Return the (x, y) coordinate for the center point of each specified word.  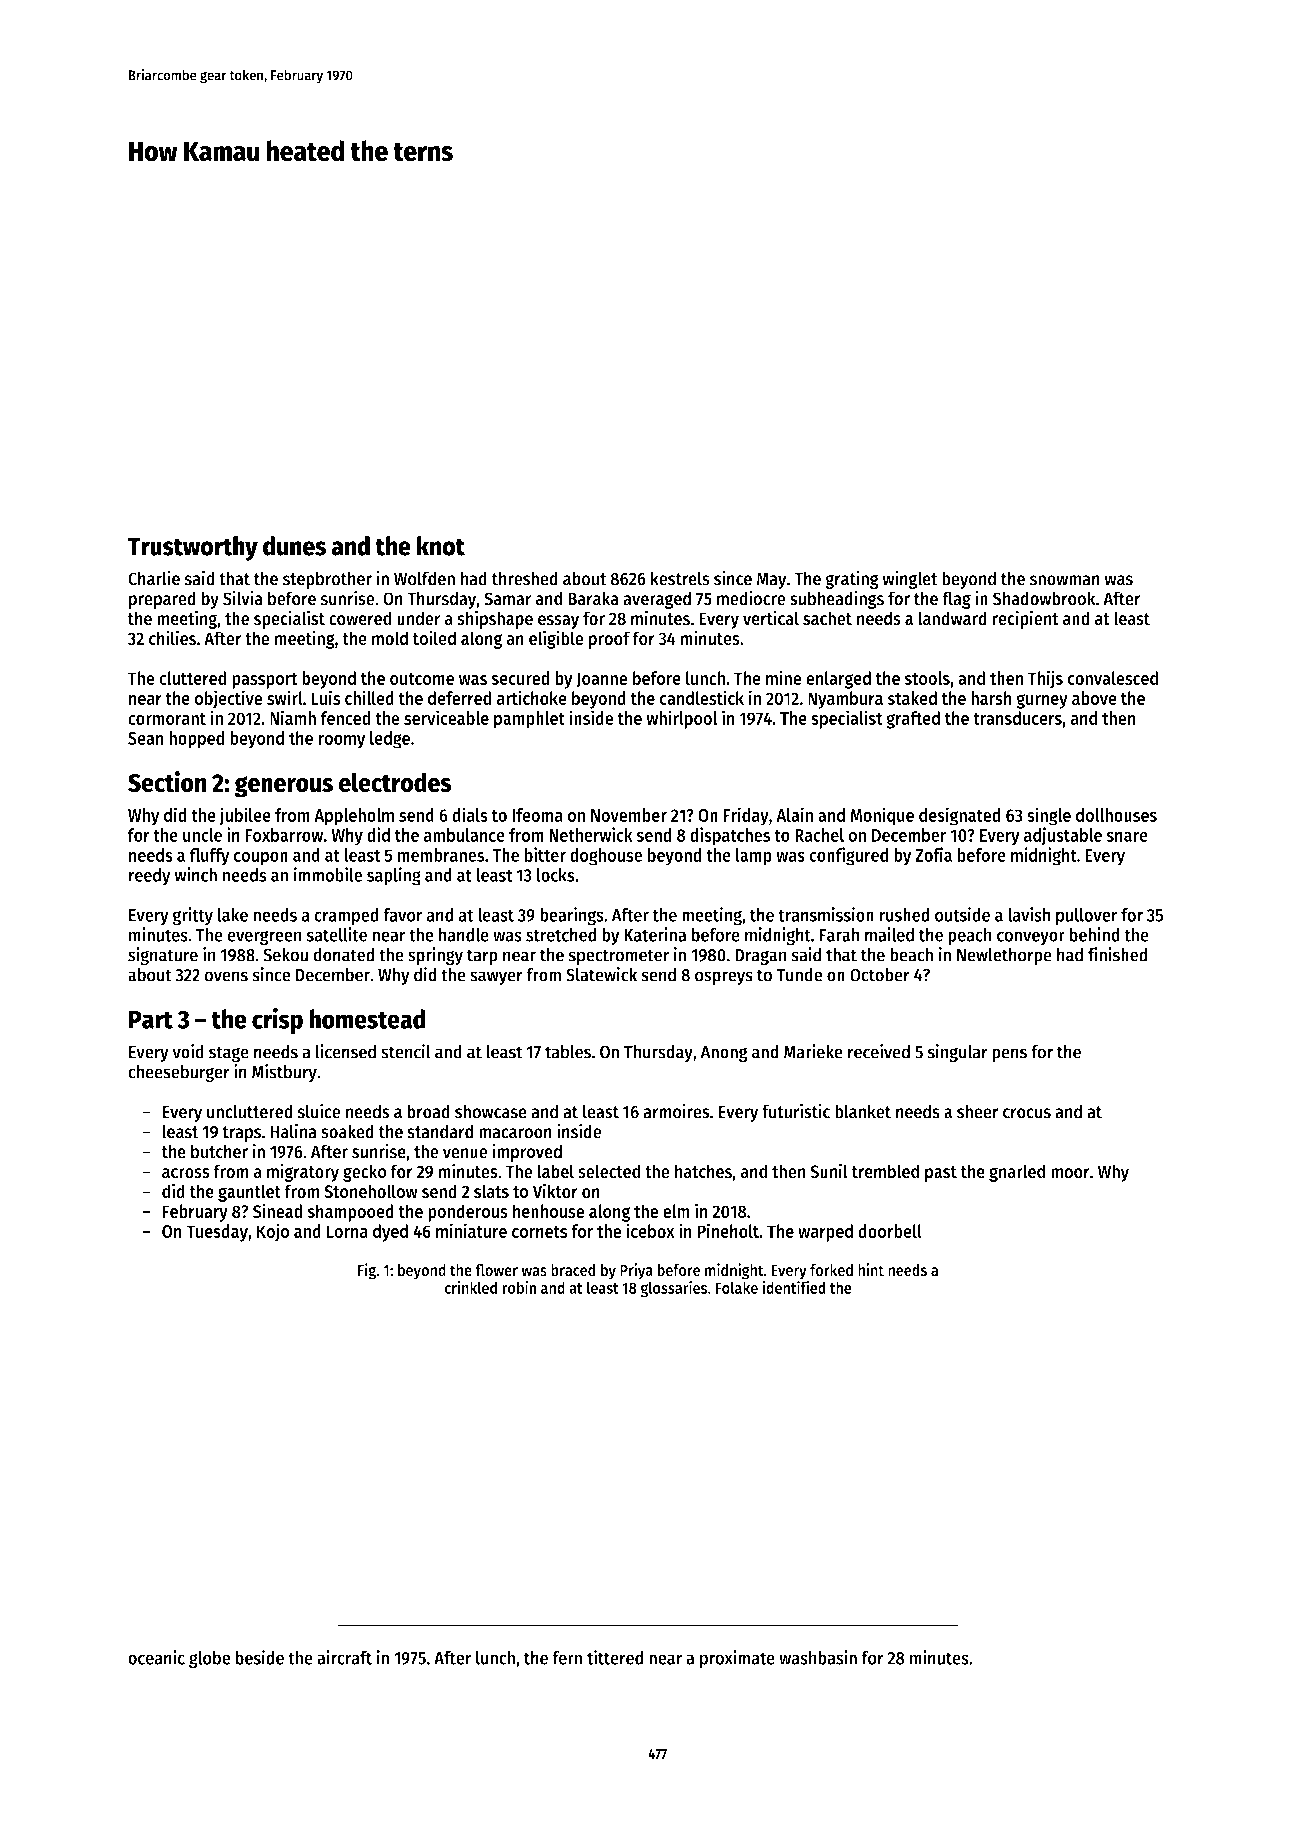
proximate (737, 1659)
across (186, 1173)
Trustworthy (193, 548)
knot (441, 546)
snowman (1065, 580)
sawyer (496, 978)
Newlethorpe (1004, 956)
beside (259, 1657)
